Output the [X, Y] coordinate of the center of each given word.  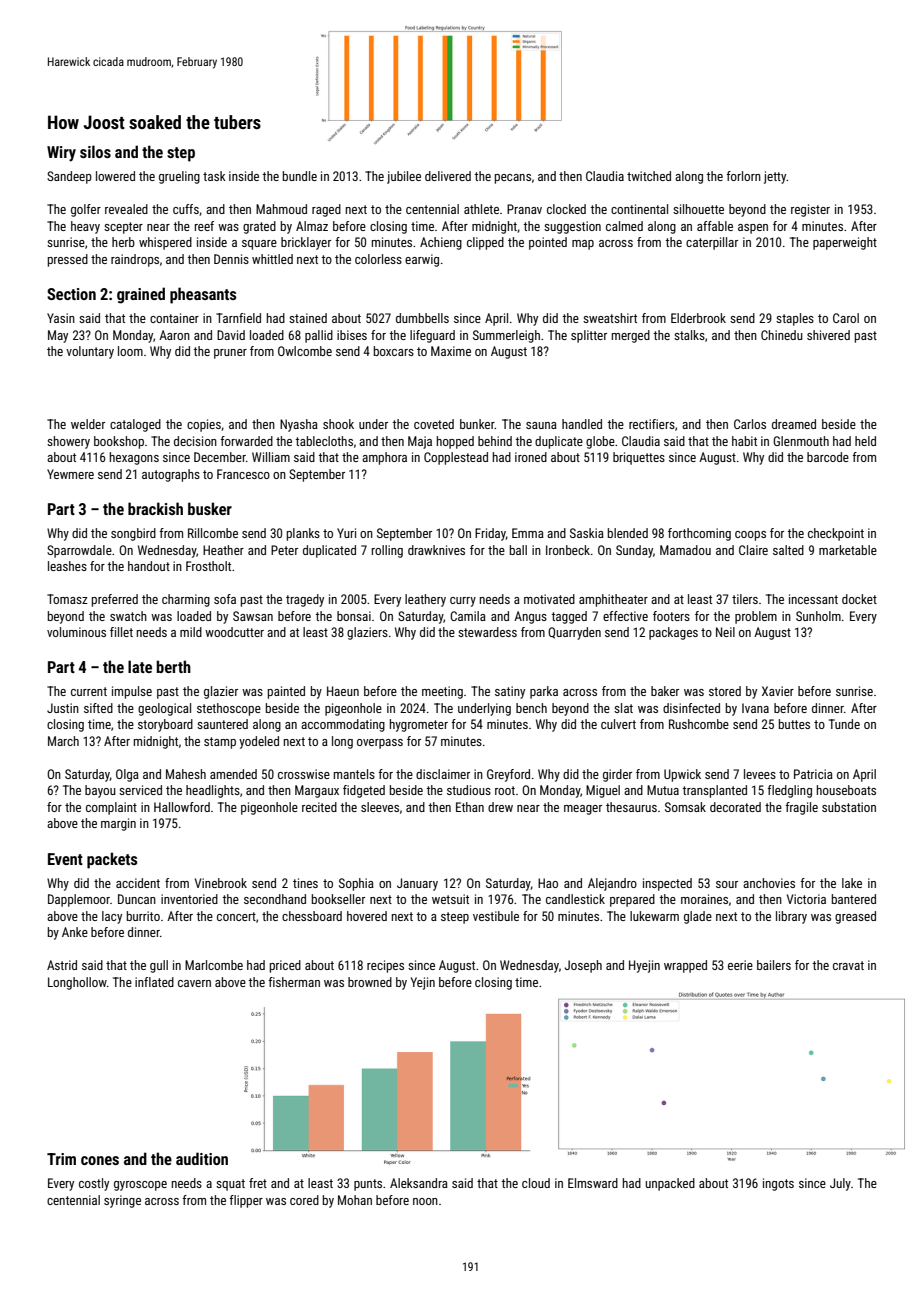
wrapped [685, 966]
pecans [513, 179]
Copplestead [456, 458]
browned [370, 982]
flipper [246, 1201]
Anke [75, 932]
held [865, 441]
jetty [775, 177]
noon [425, 1201]
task [214, 176]
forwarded [246, 441]
